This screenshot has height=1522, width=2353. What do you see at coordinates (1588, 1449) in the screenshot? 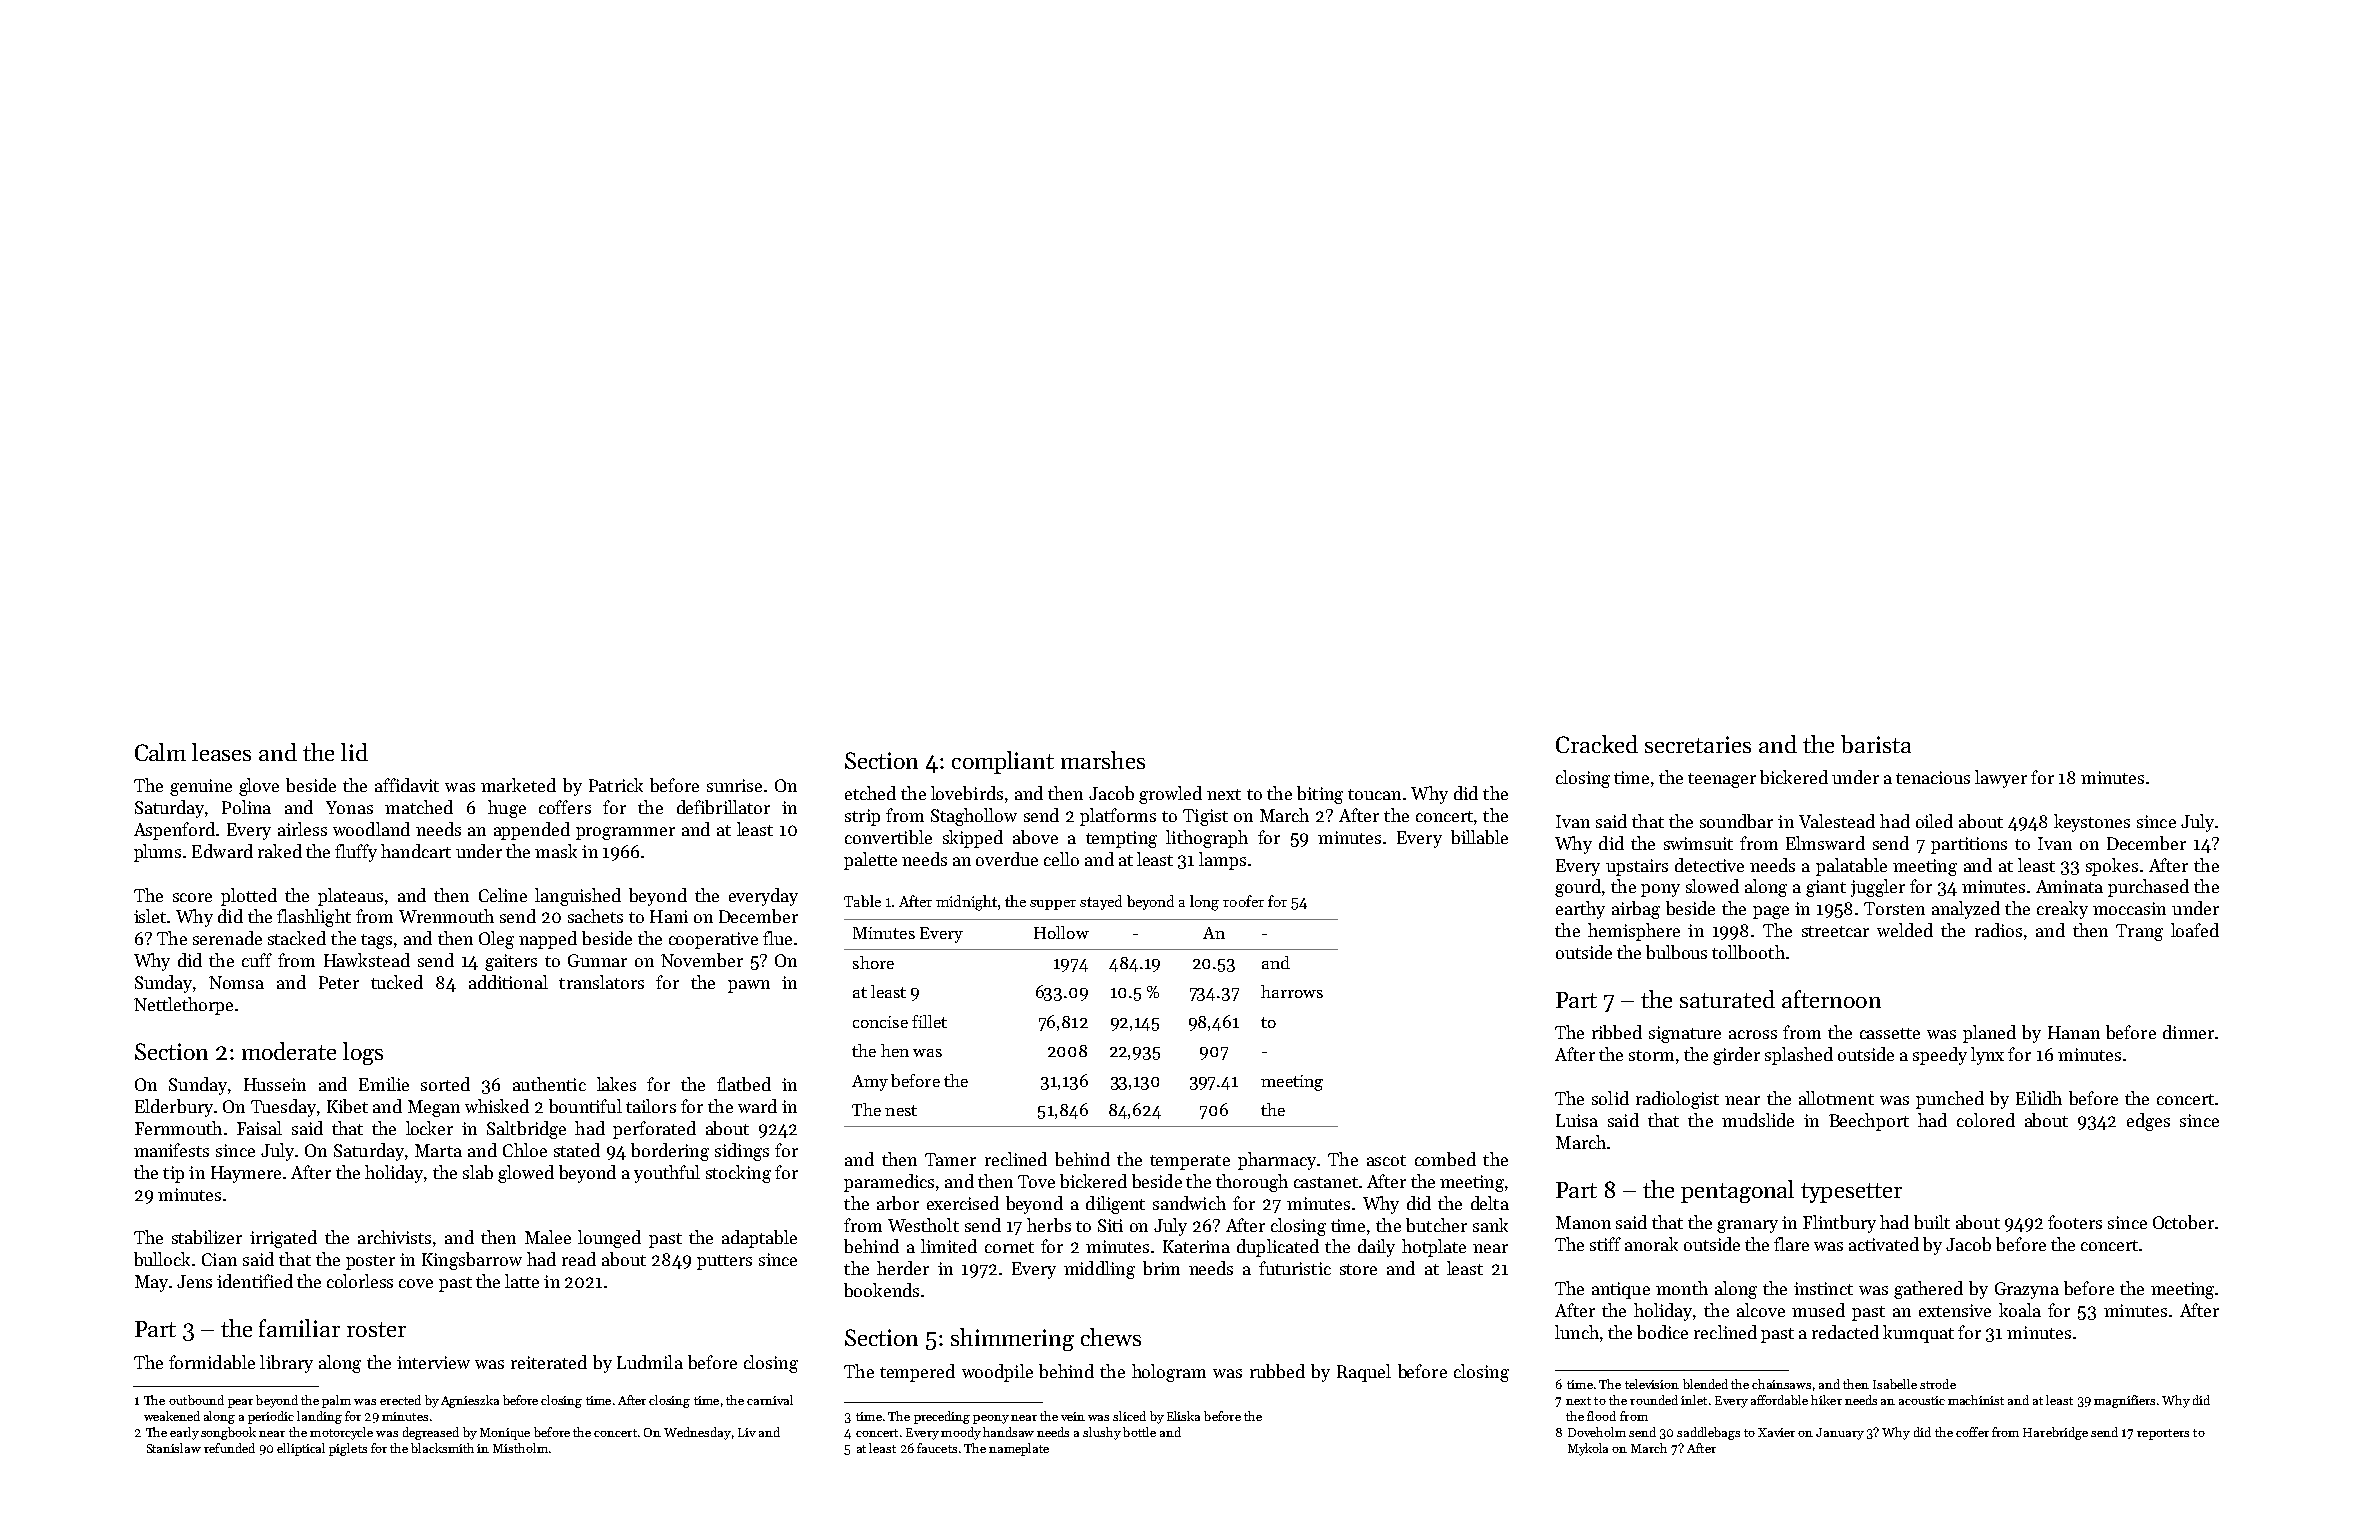
I see `Mykola` at bounding box center [1588, 1449].
